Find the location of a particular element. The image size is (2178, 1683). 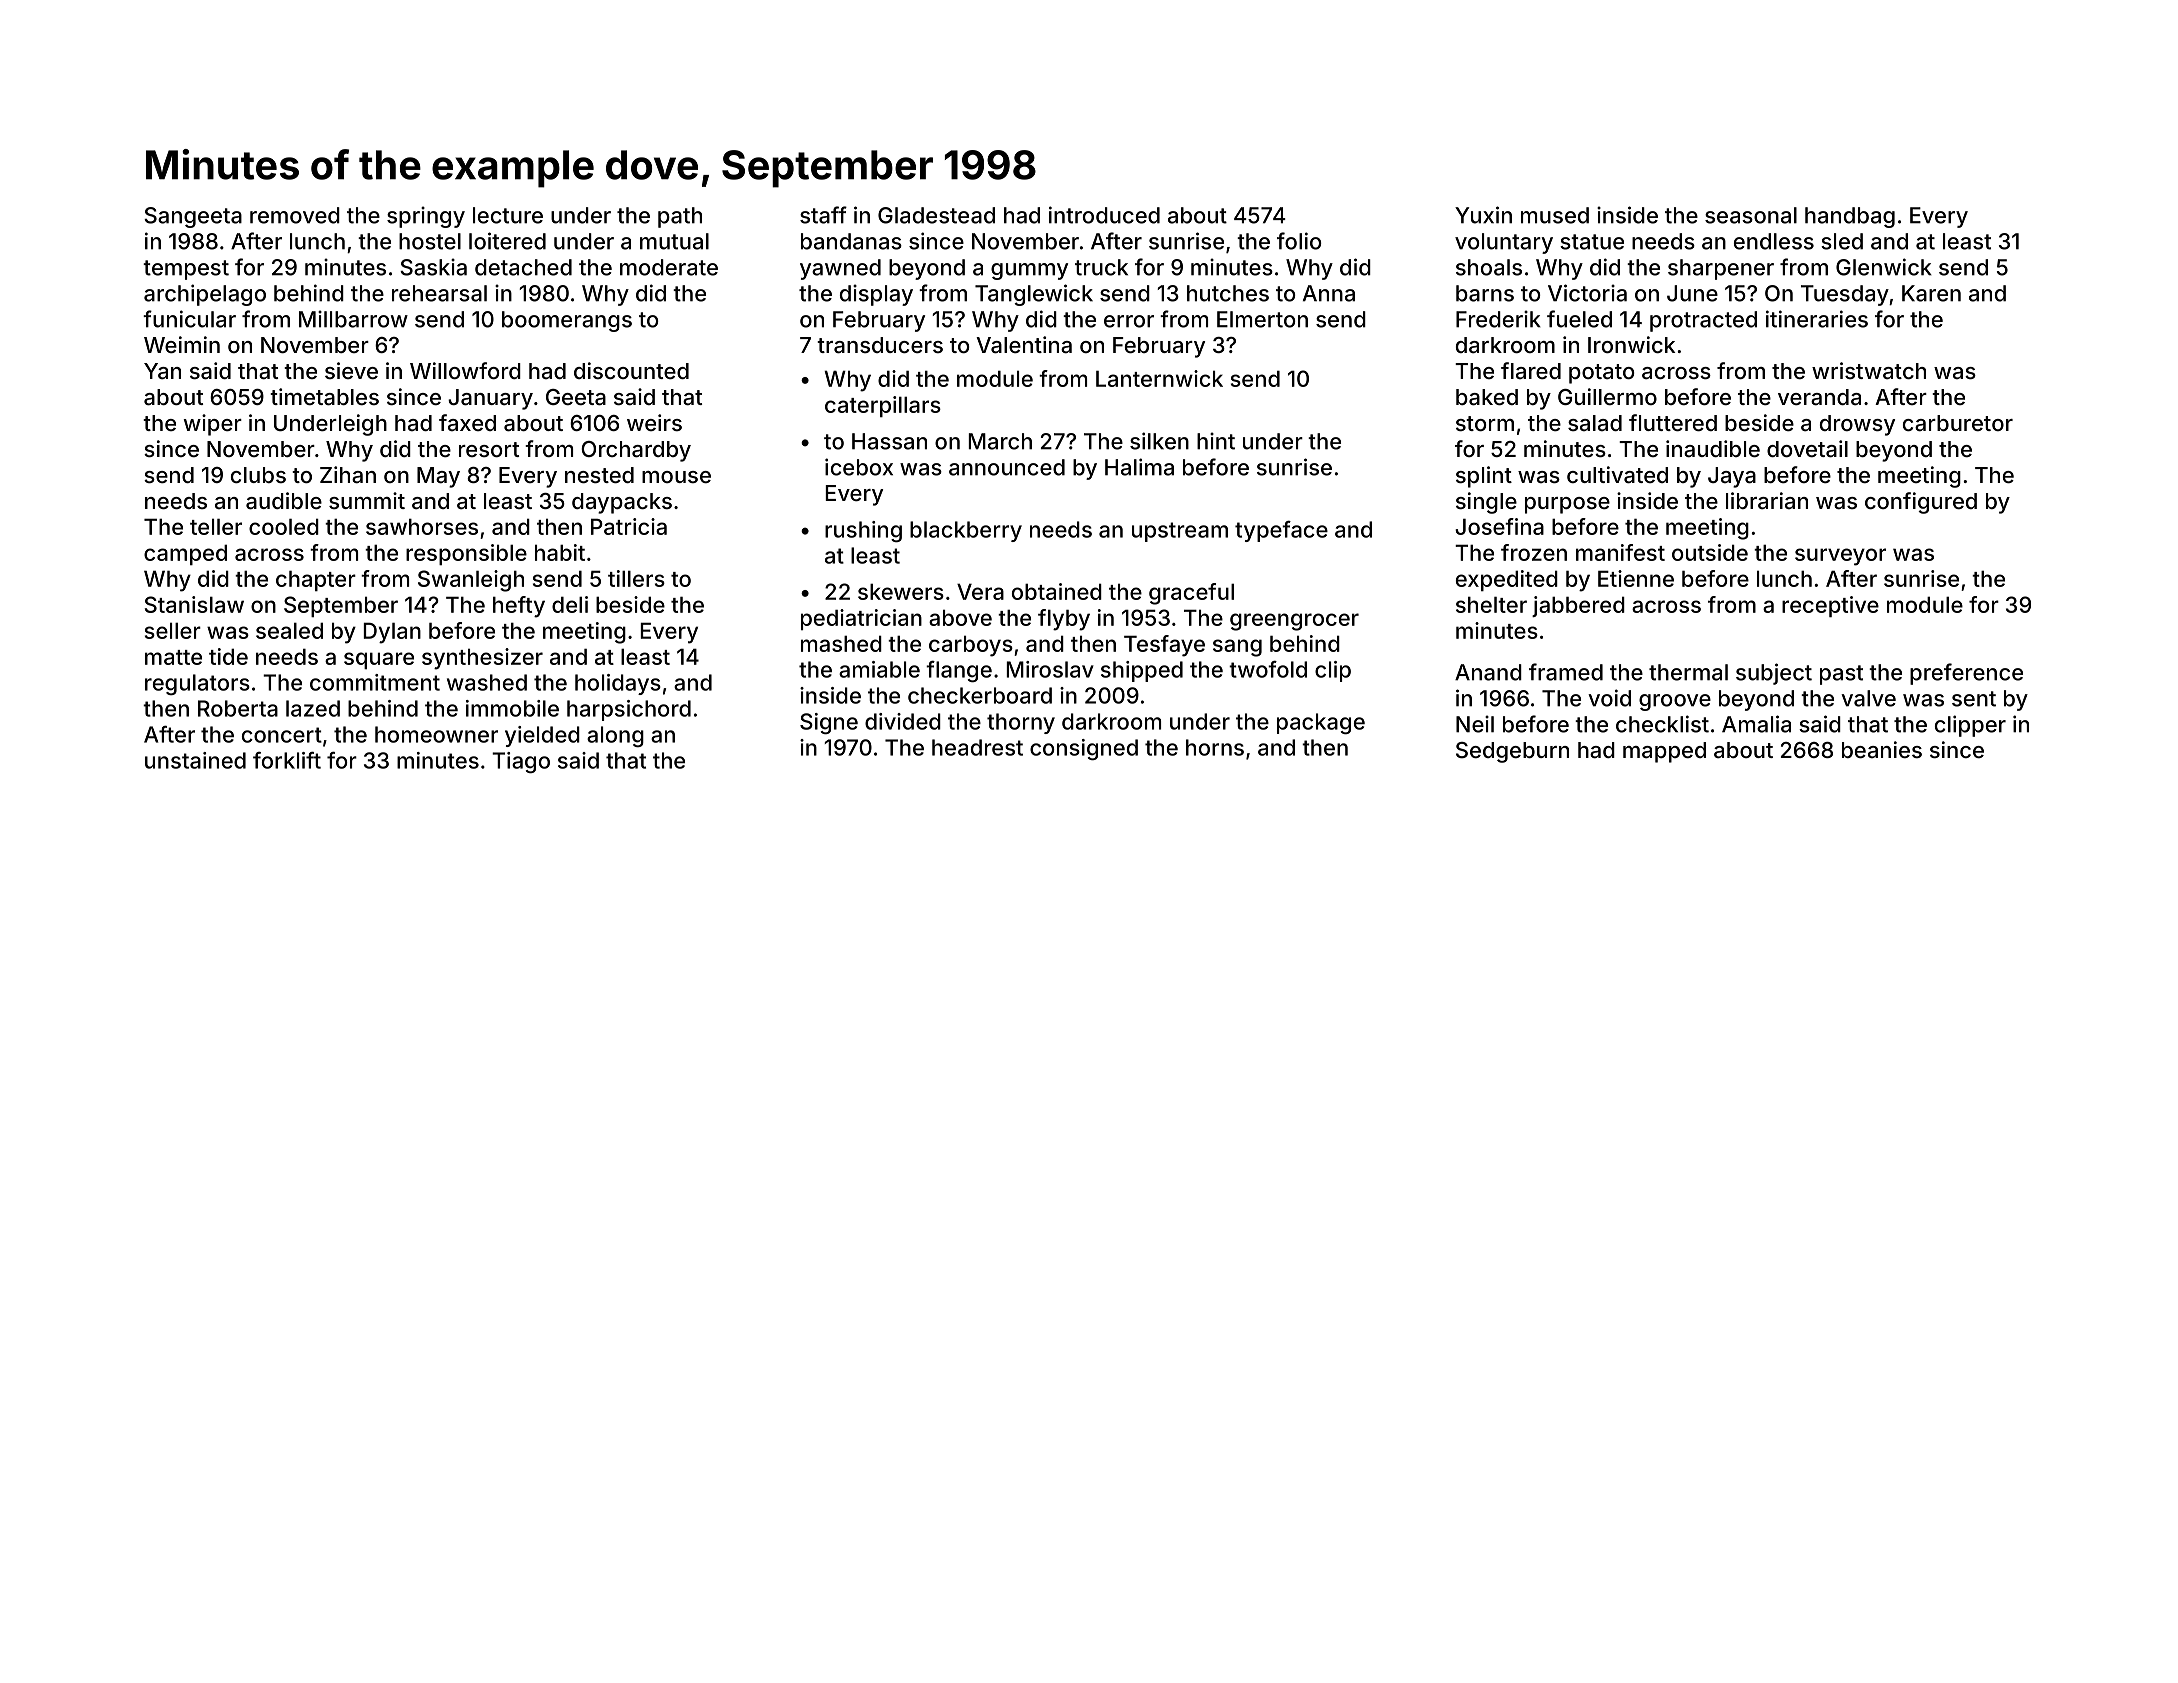

lecture is located at coordinates (508, 215).
